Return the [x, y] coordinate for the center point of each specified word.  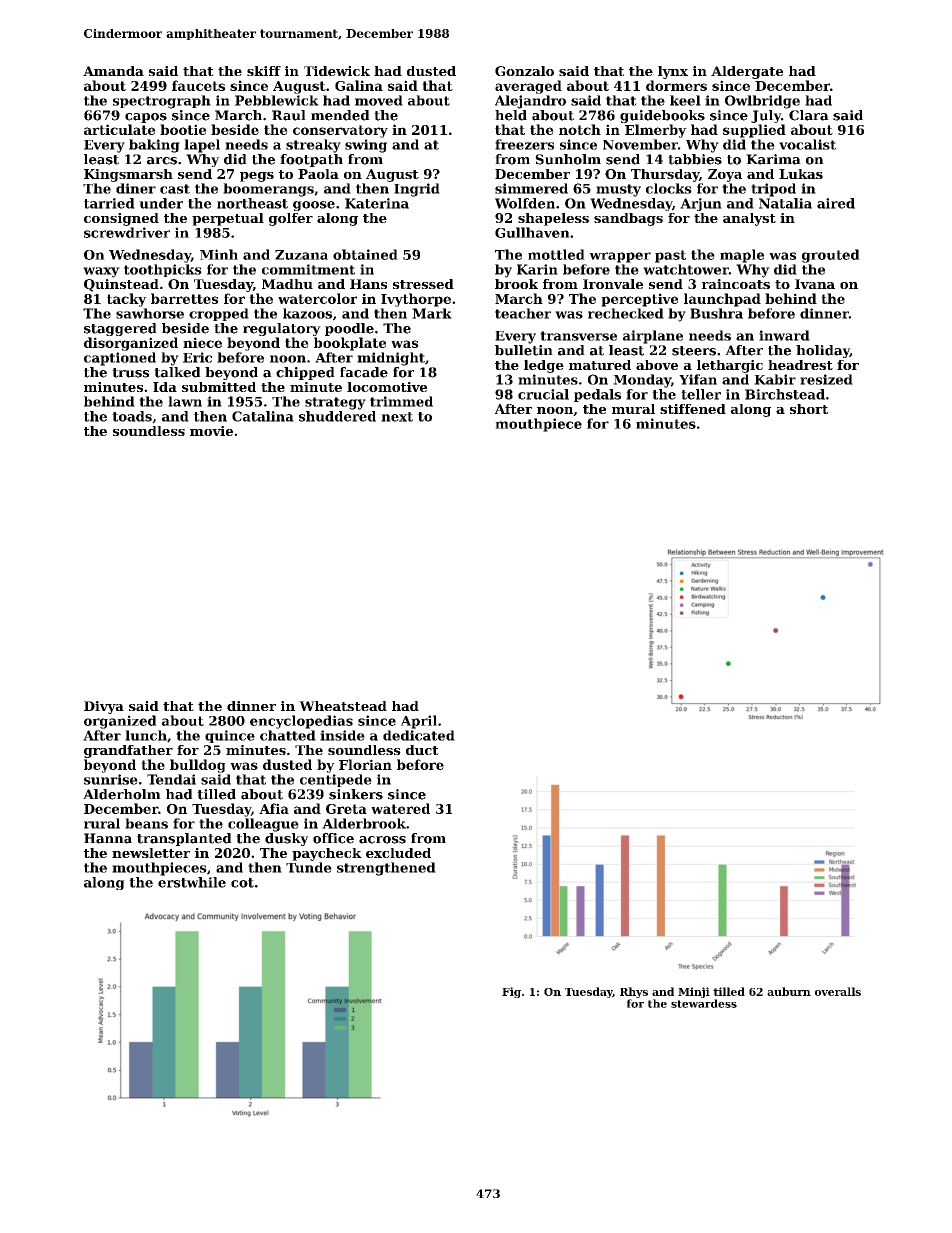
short [809, 409]
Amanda [113, 71]
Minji [694, 992]
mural [633, 409]
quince [230, 736]
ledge [544, 366]
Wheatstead [343, 706]
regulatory [282, 329]
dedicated [419, 735]
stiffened [693, 409]
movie [211, 431]
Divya [104, 707]
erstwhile [192, 882]
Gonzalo [524, 71]
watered [400, 808]
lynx [673, 72]
